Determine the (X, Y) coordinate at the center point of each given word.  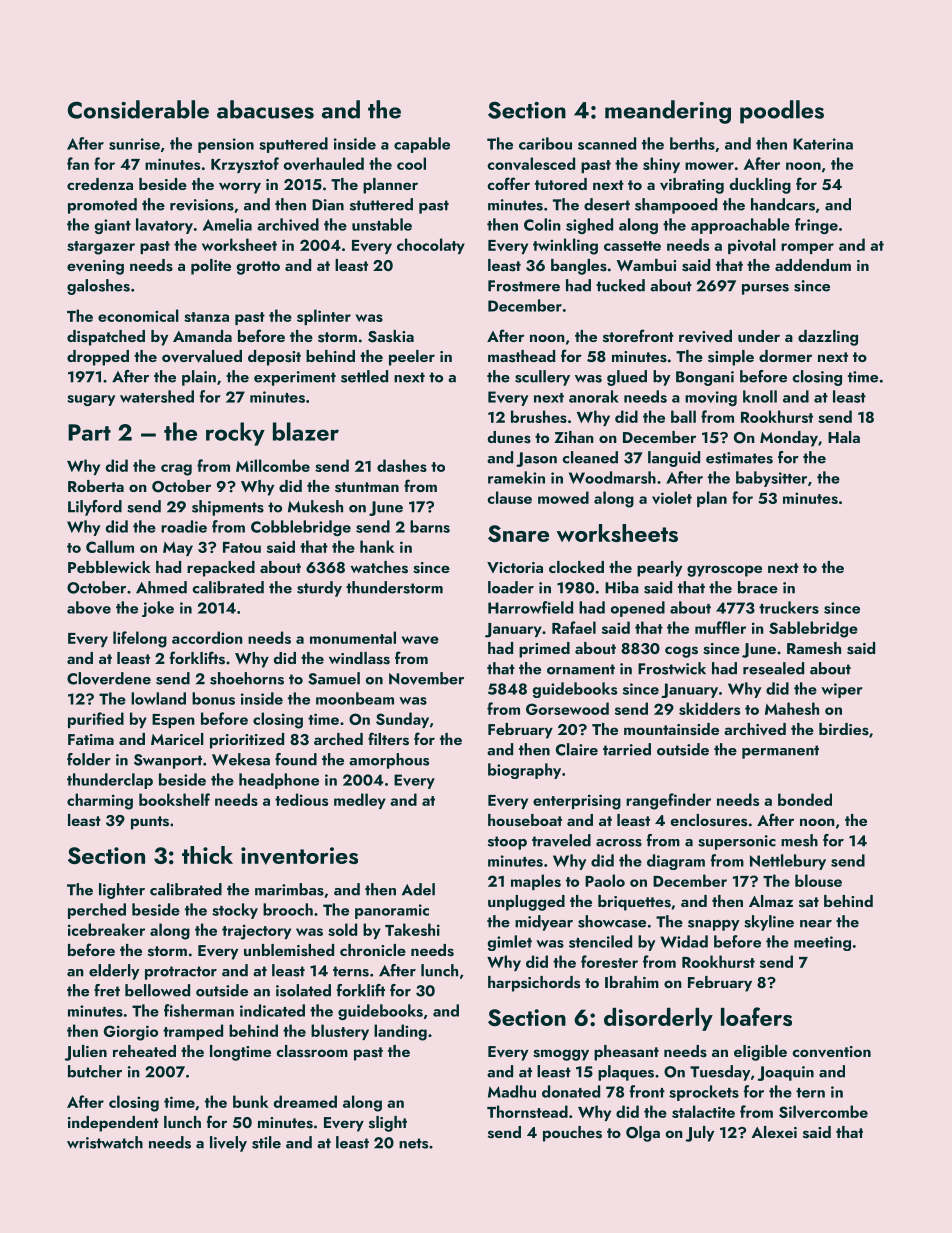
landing (400, 1032)
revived (705, 336)
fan (78, 163)
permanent (780, 752)
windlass (359, 658)
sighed (589, 226)
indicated (272, 1010)
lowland (158, 698)
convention (831, 1052)
